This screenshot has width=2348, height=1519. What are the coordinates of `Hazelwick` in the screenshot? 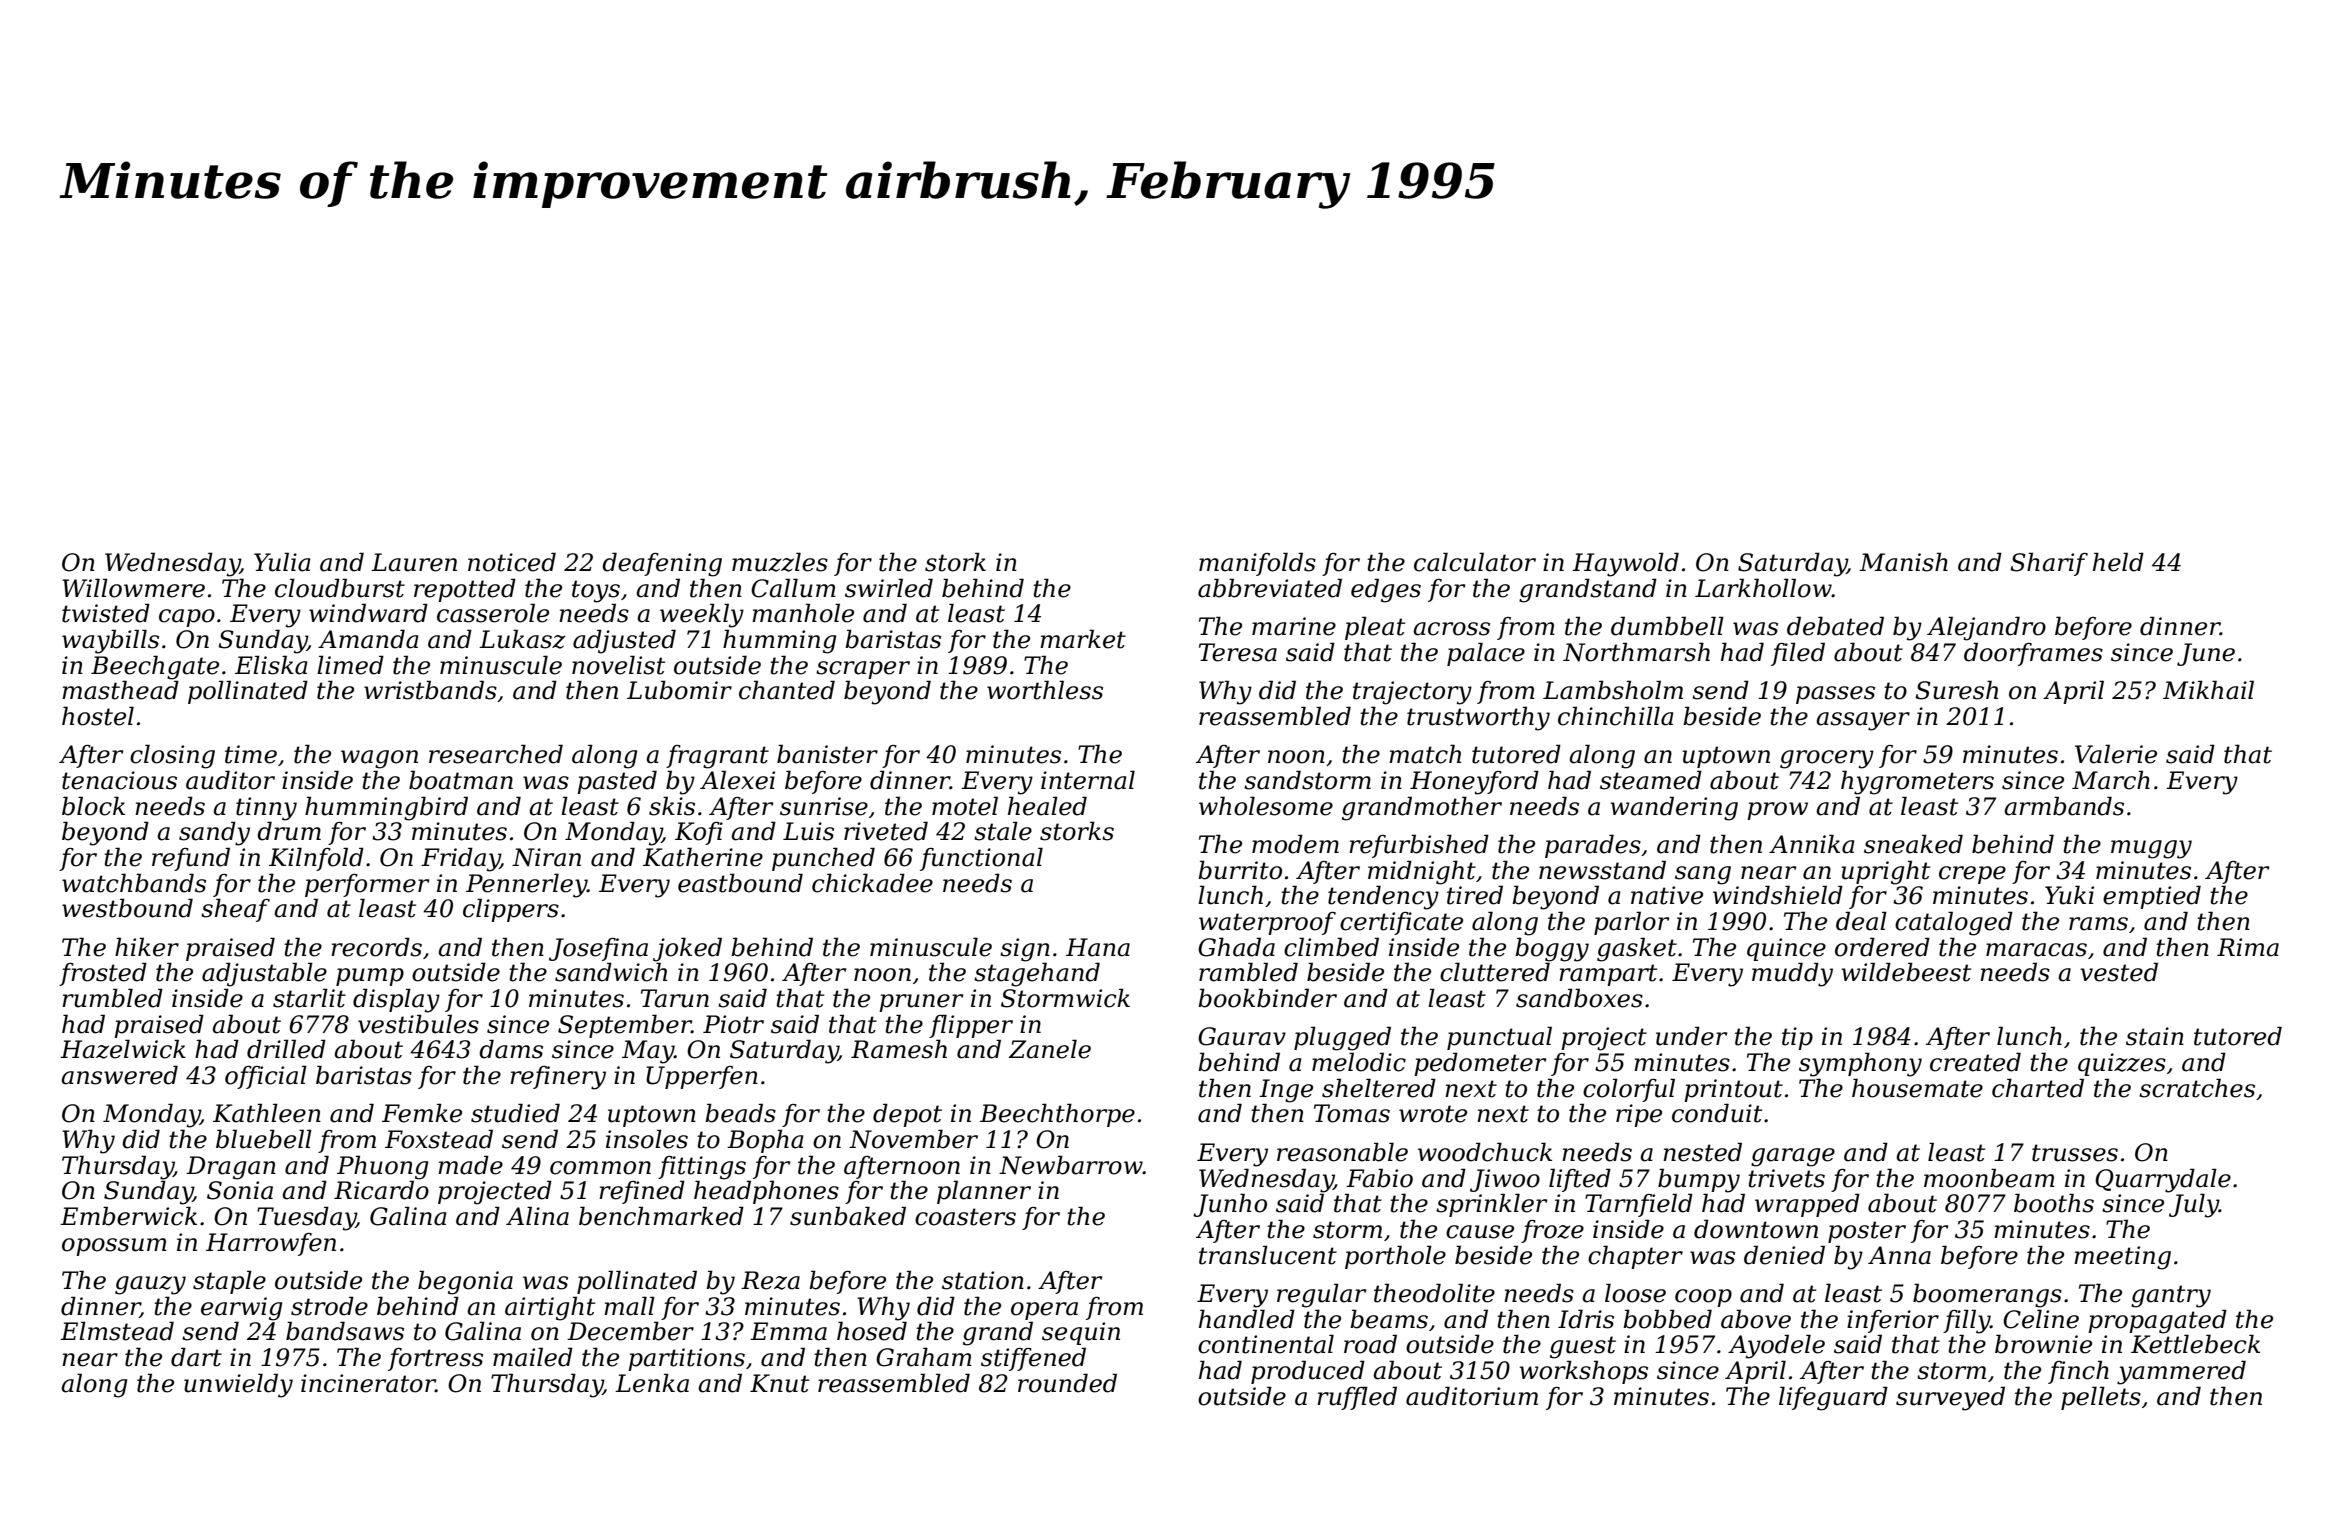 It's located at (123, 1049).
